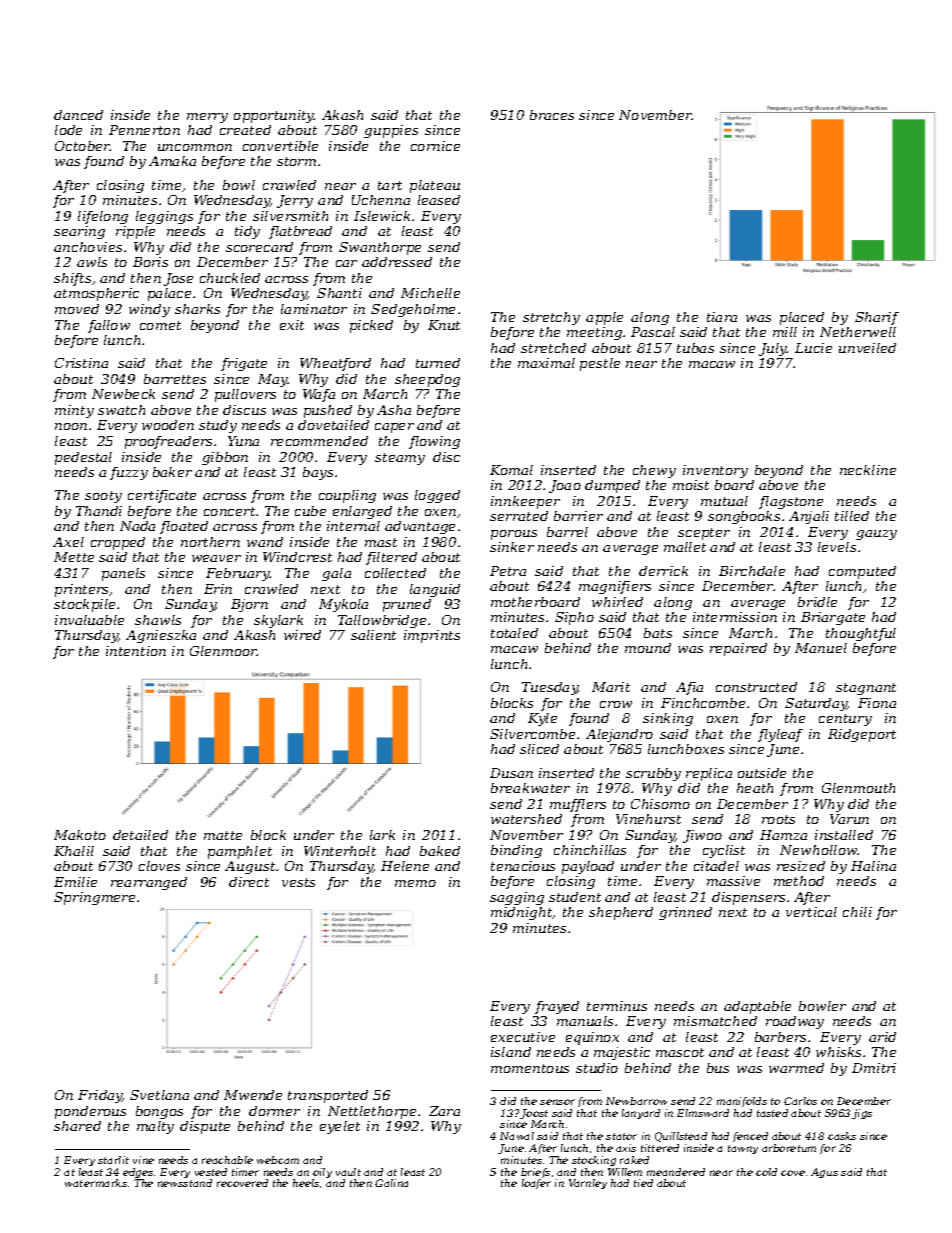  What do you see at coordinates (877, 318) in the page?
I see `Sharif` at bounding box center [877, 318].
